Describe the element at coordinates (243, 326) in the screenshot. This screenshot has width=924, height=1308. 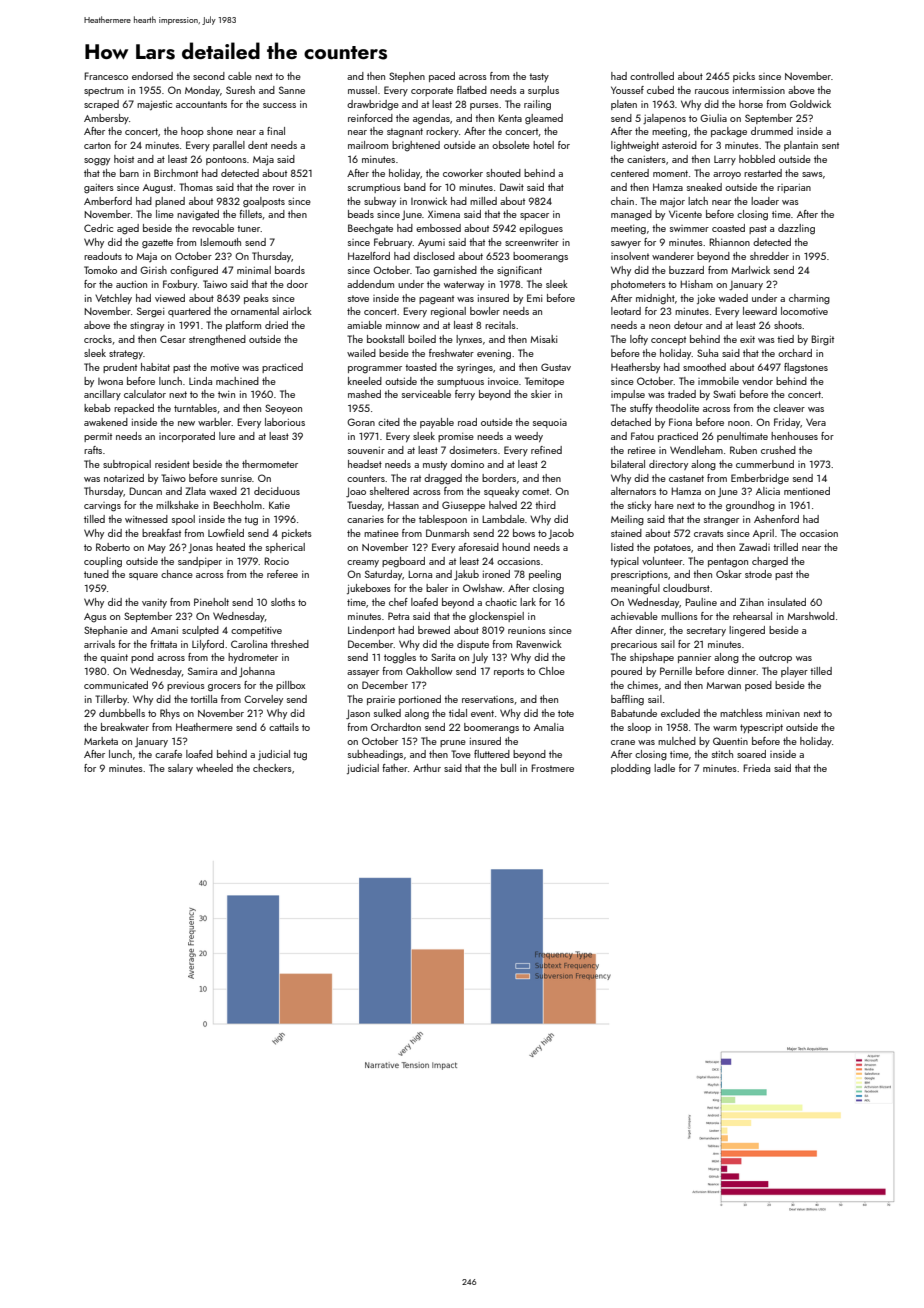
I see `platform` at that location.
